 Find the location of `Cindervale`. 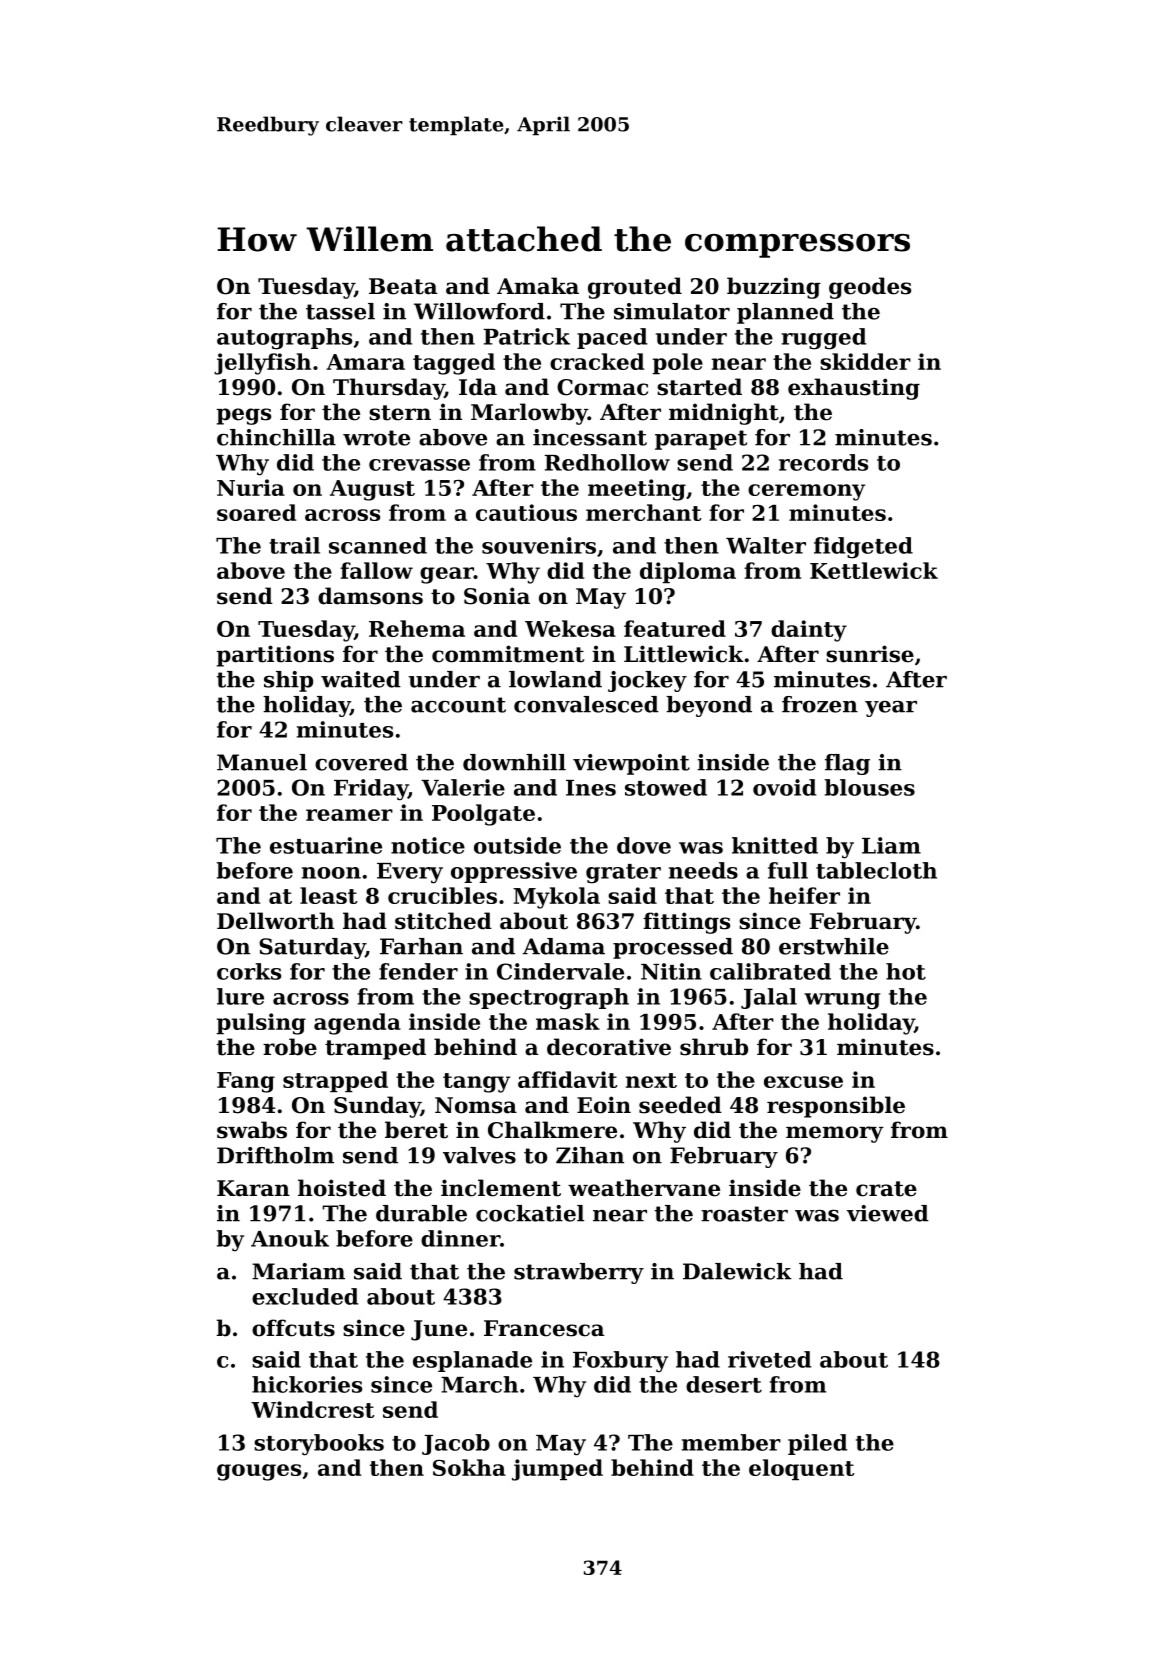

Cindervale is located at coordinates (560, 971).
